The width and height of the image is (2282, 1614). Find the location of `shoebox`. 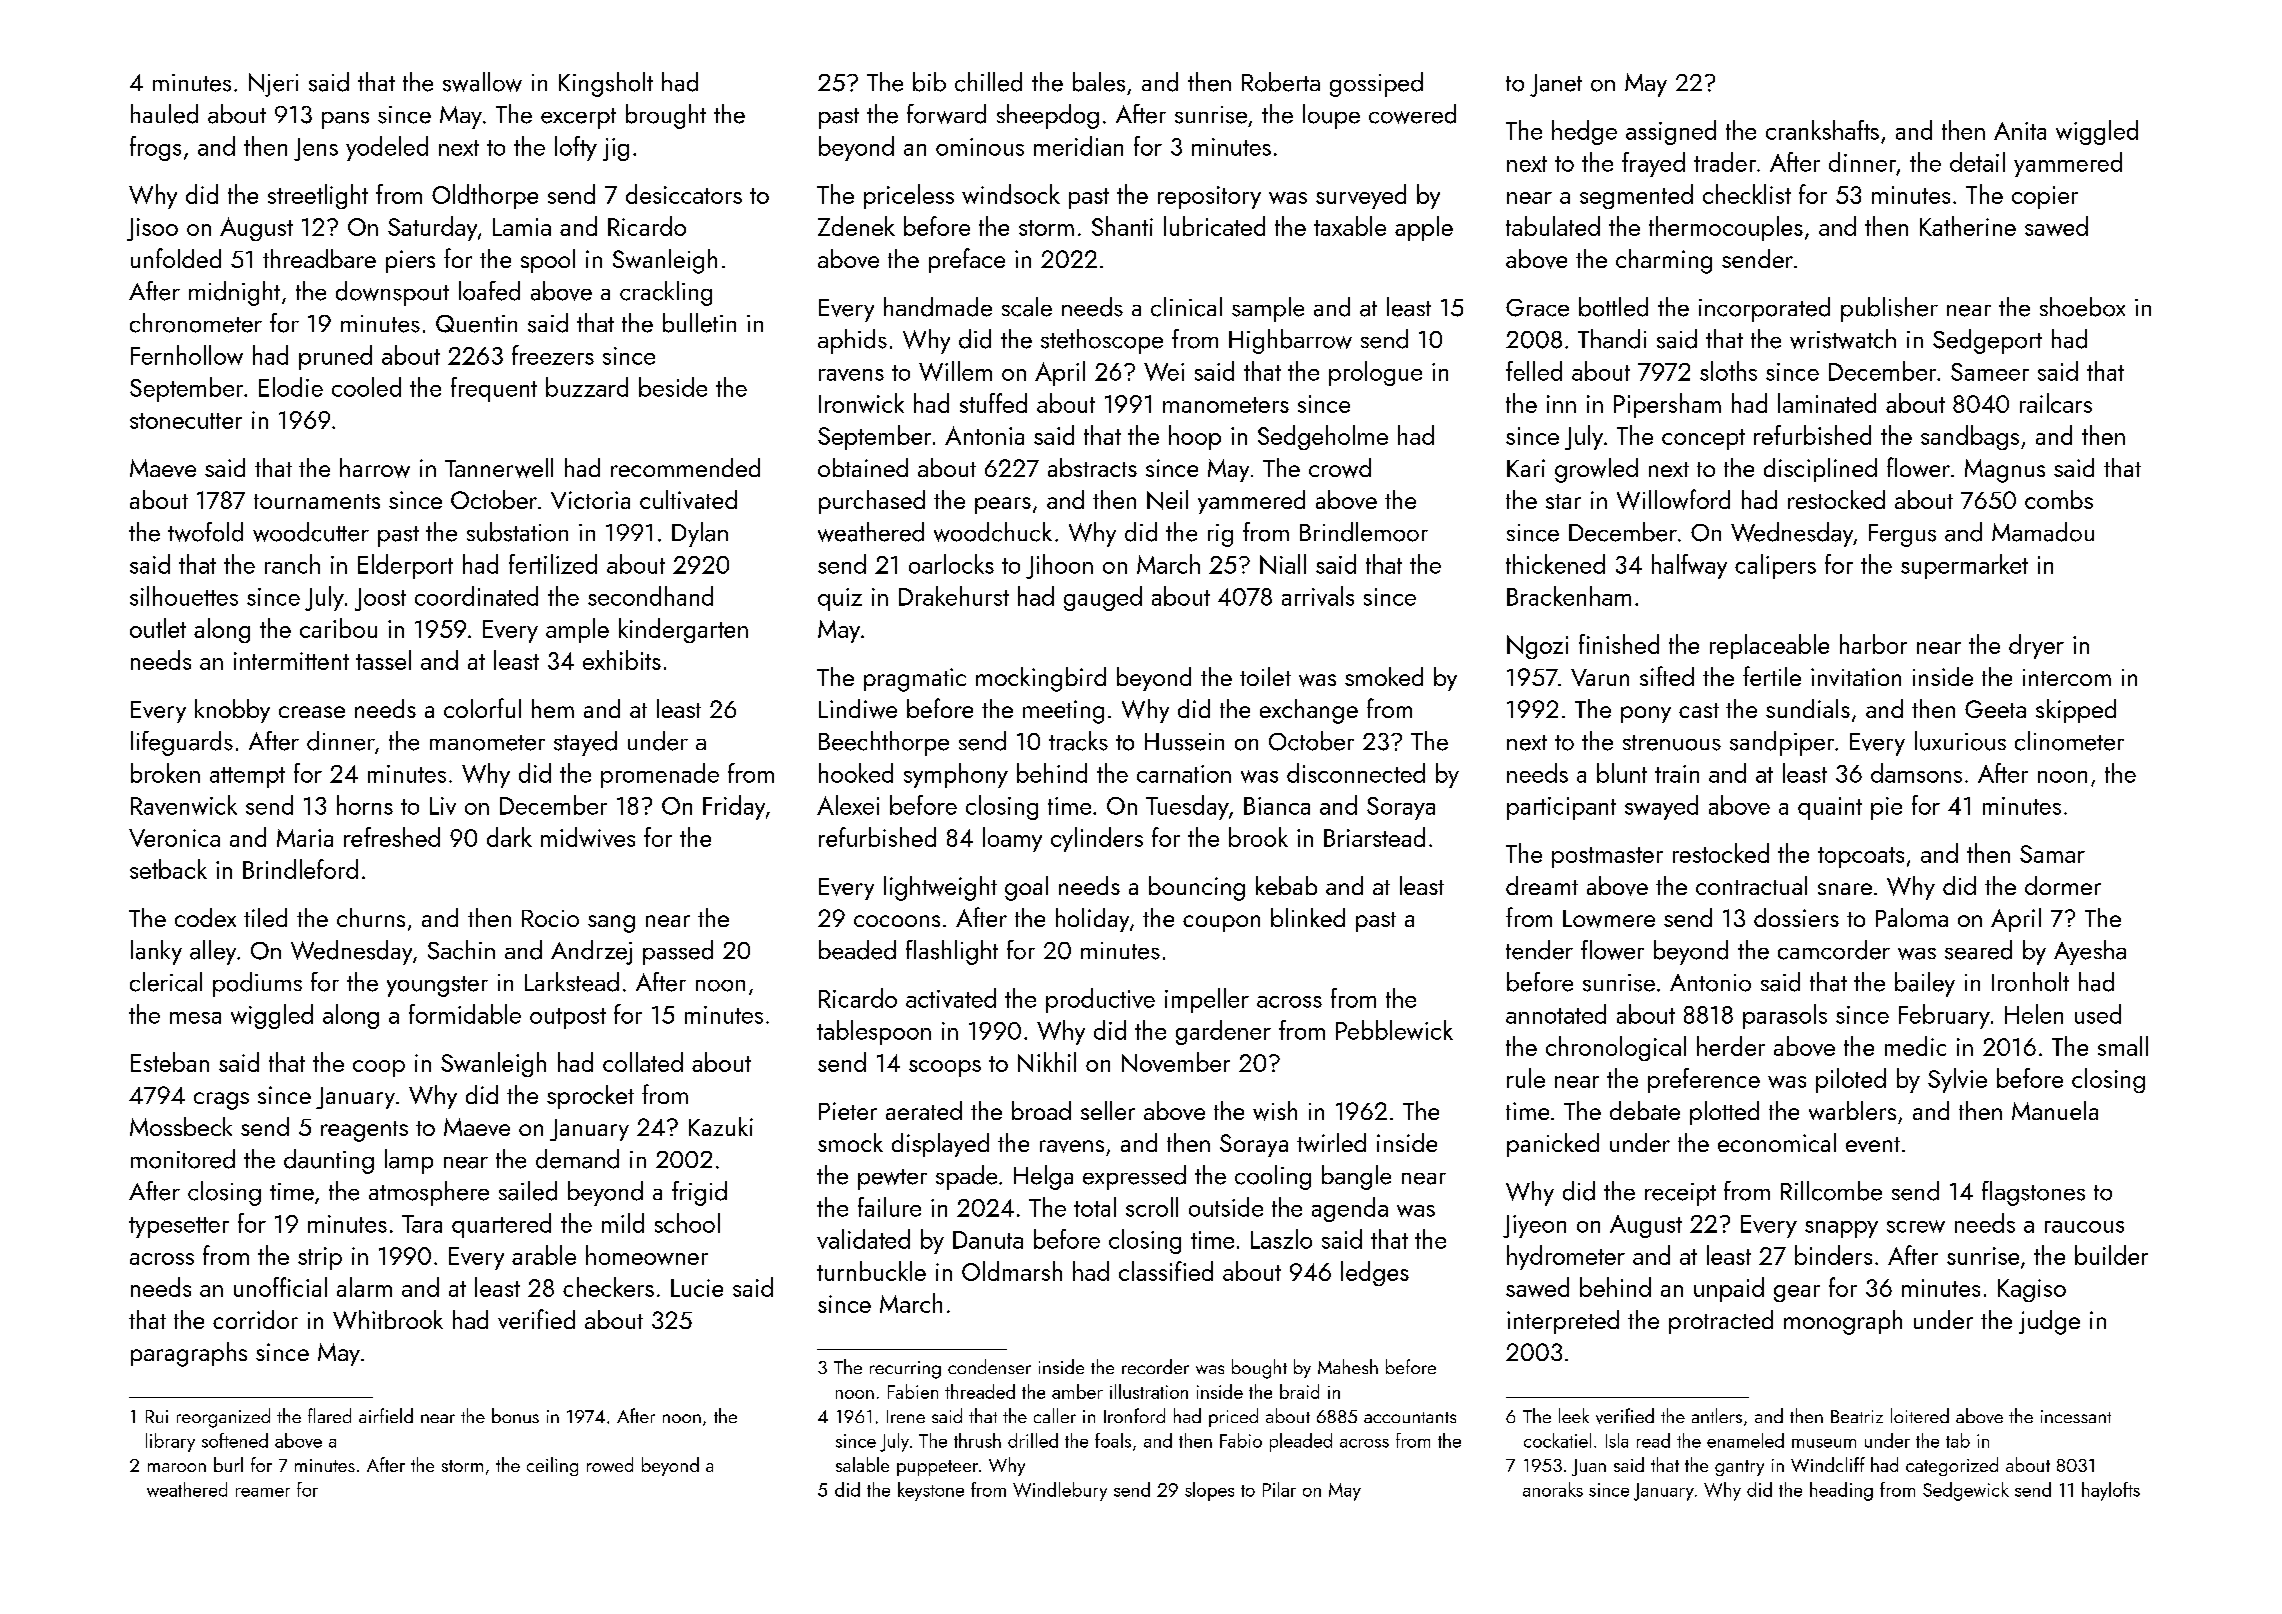

shoebox is located at coordinates (2082, 307).
